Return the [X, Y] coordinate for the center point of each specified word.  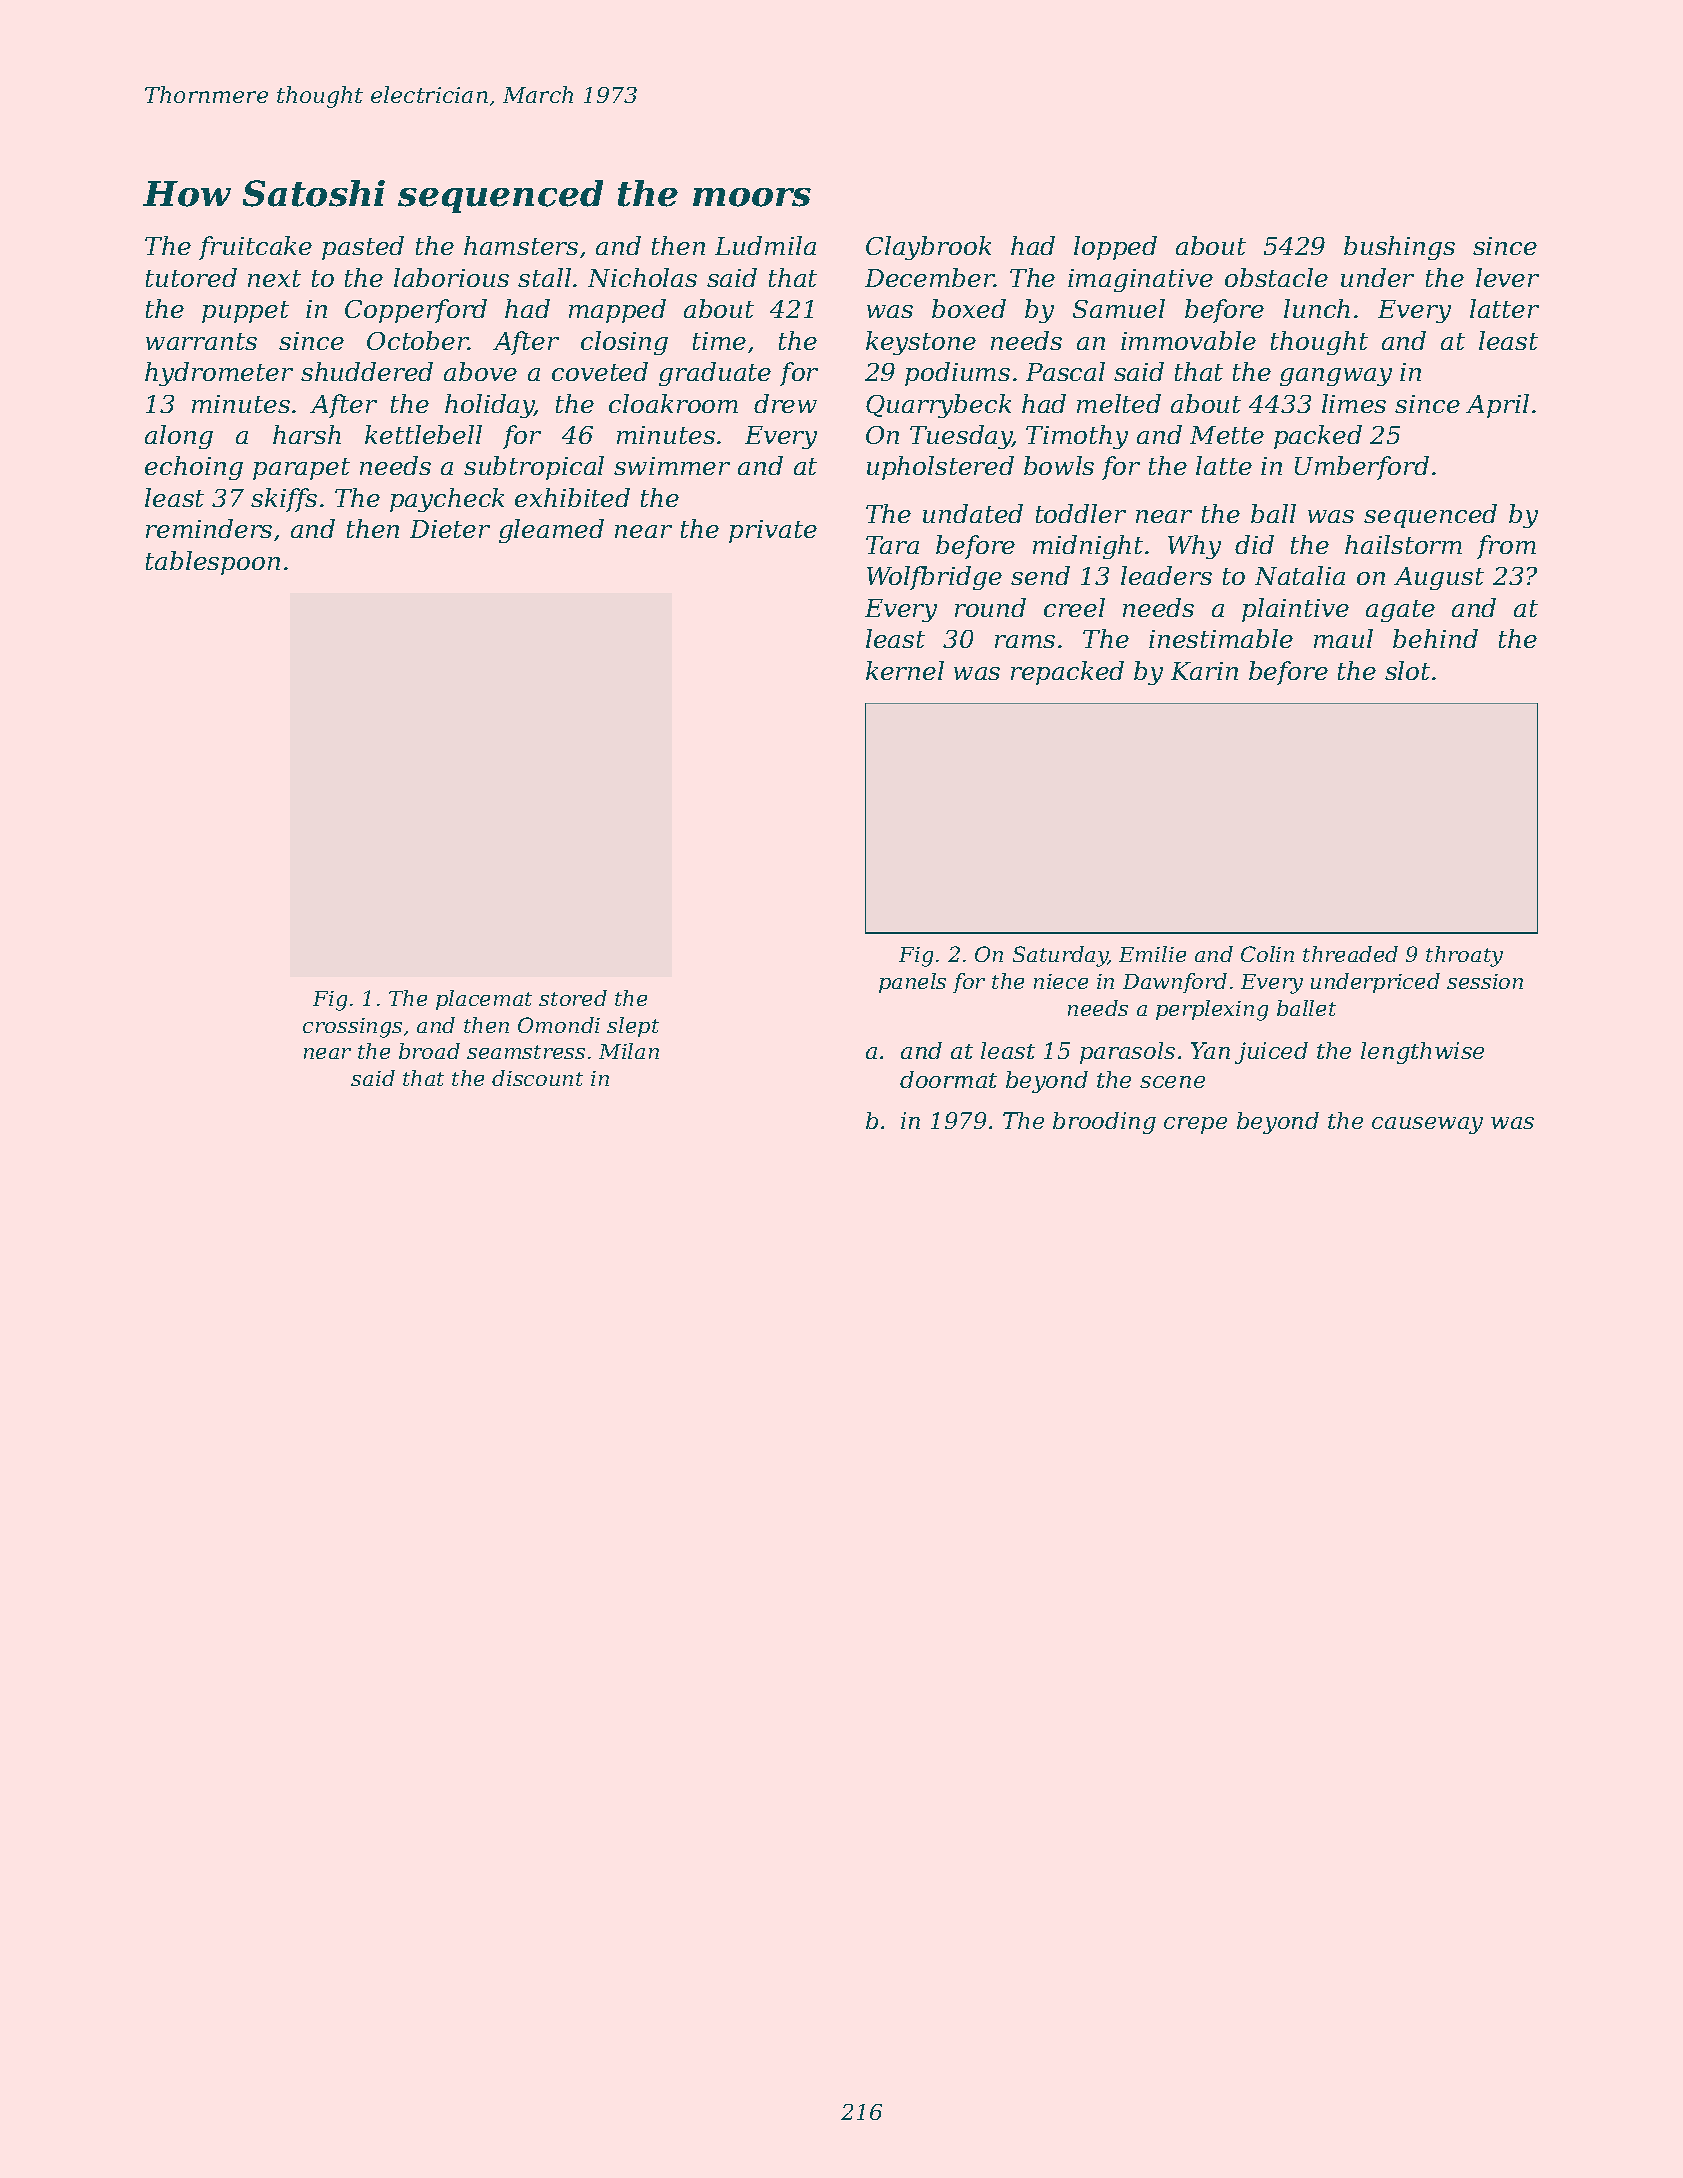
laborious [451, 277]
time [719, 341]
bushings [1399, 248]
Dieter [450, 529]
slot [1407, 670]
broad [429, 1051]
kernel [905, 670]
